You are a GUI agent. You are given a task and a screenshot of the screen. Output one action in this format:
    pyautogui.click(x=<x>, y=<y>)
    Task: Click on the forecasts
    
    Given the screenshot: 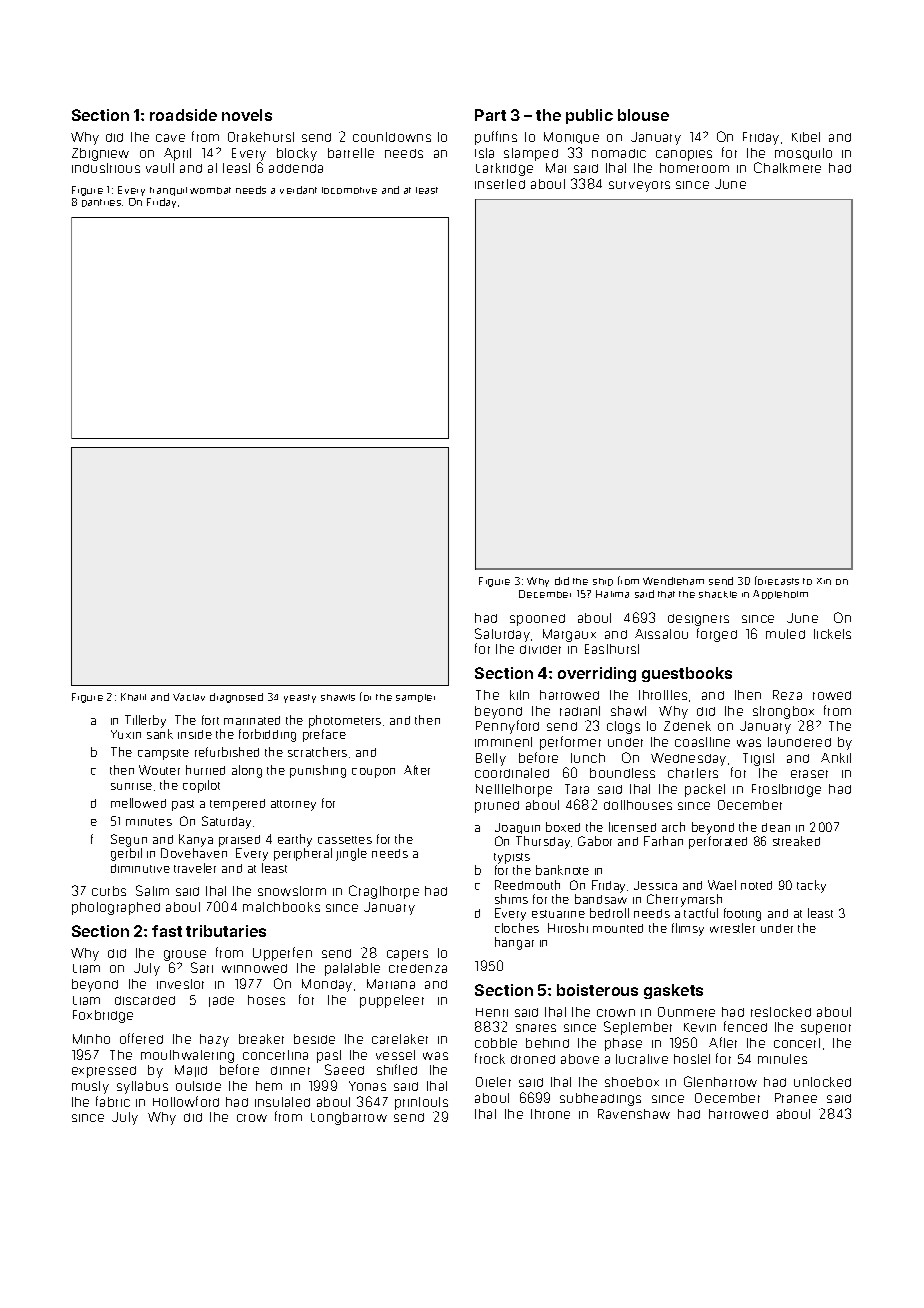 What is the action you would take?
    pyautogui.click(x=777, y=580)
